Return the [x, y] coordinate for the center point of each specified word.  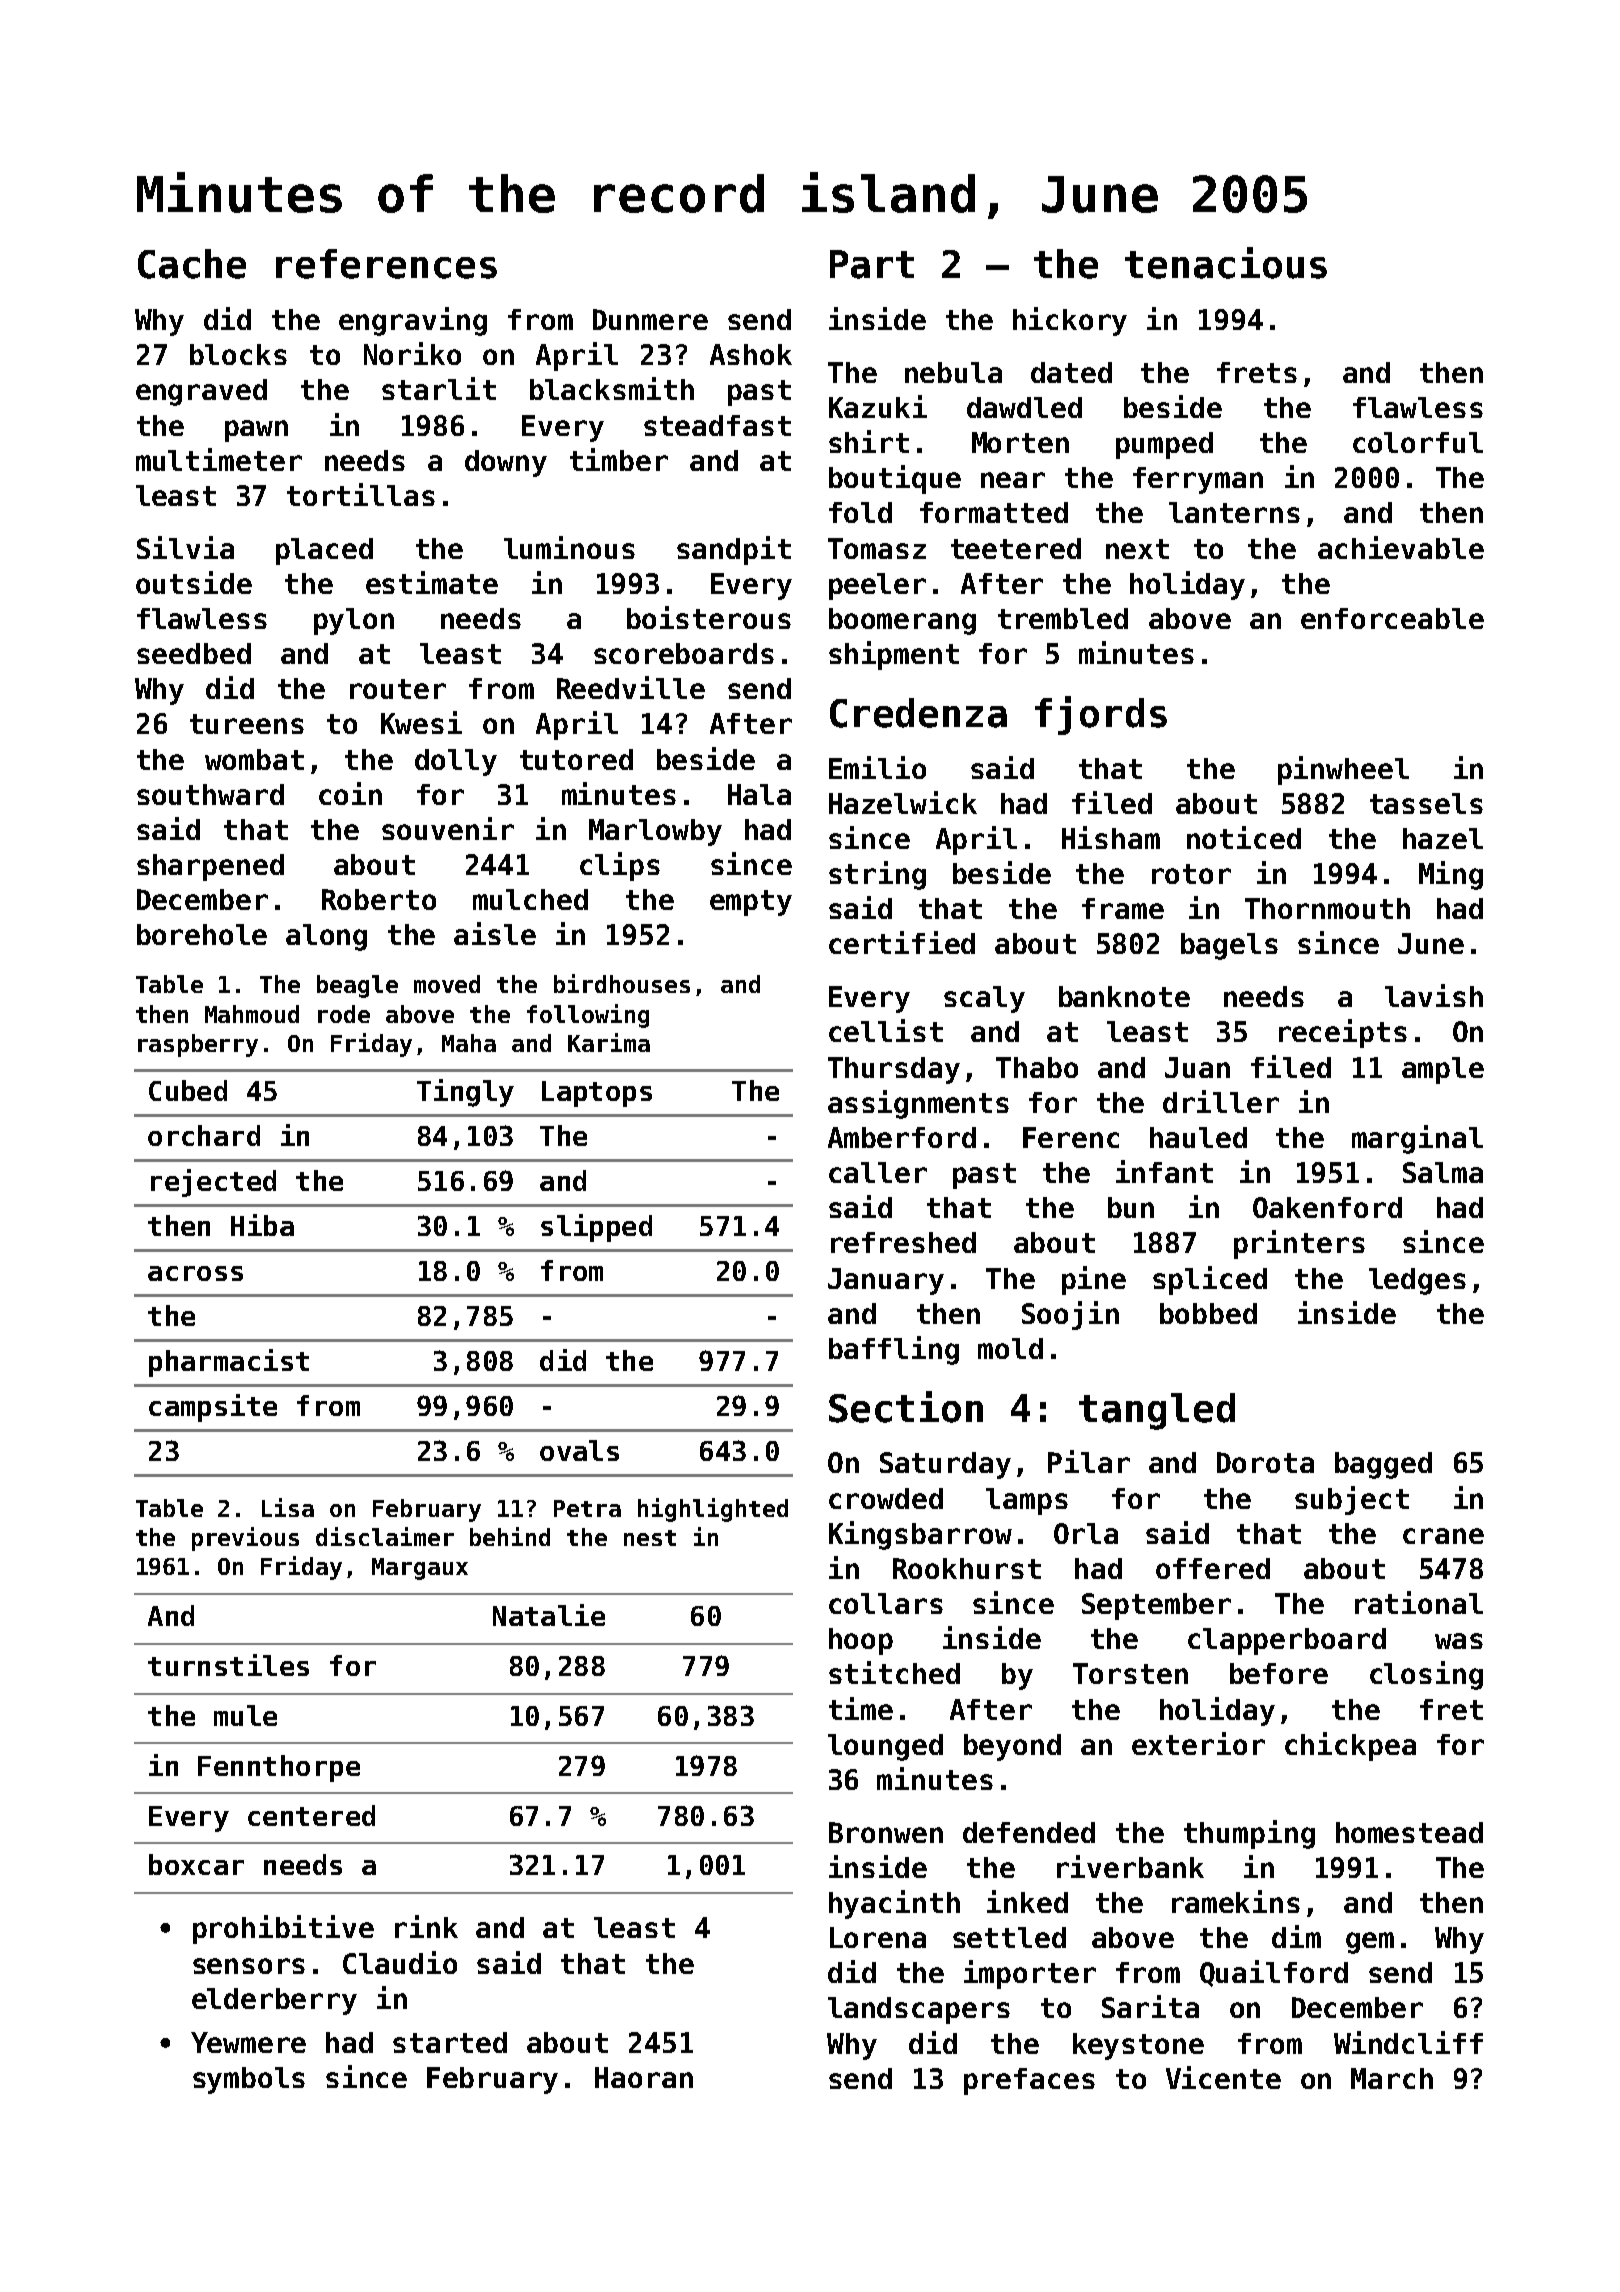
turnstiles [228, 1665]
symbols [249, 2080]
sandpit [734, 550]
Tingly [465, 1093]
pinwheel [1343, 770]
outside [194, 582]
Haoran [644, 2077]
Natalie [549, 1615]
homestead [1409, 1832]
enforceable [1392, 618]
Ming [1451, 875]
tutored [576, 759]
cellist [886, 1030]
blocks [238, 354]
